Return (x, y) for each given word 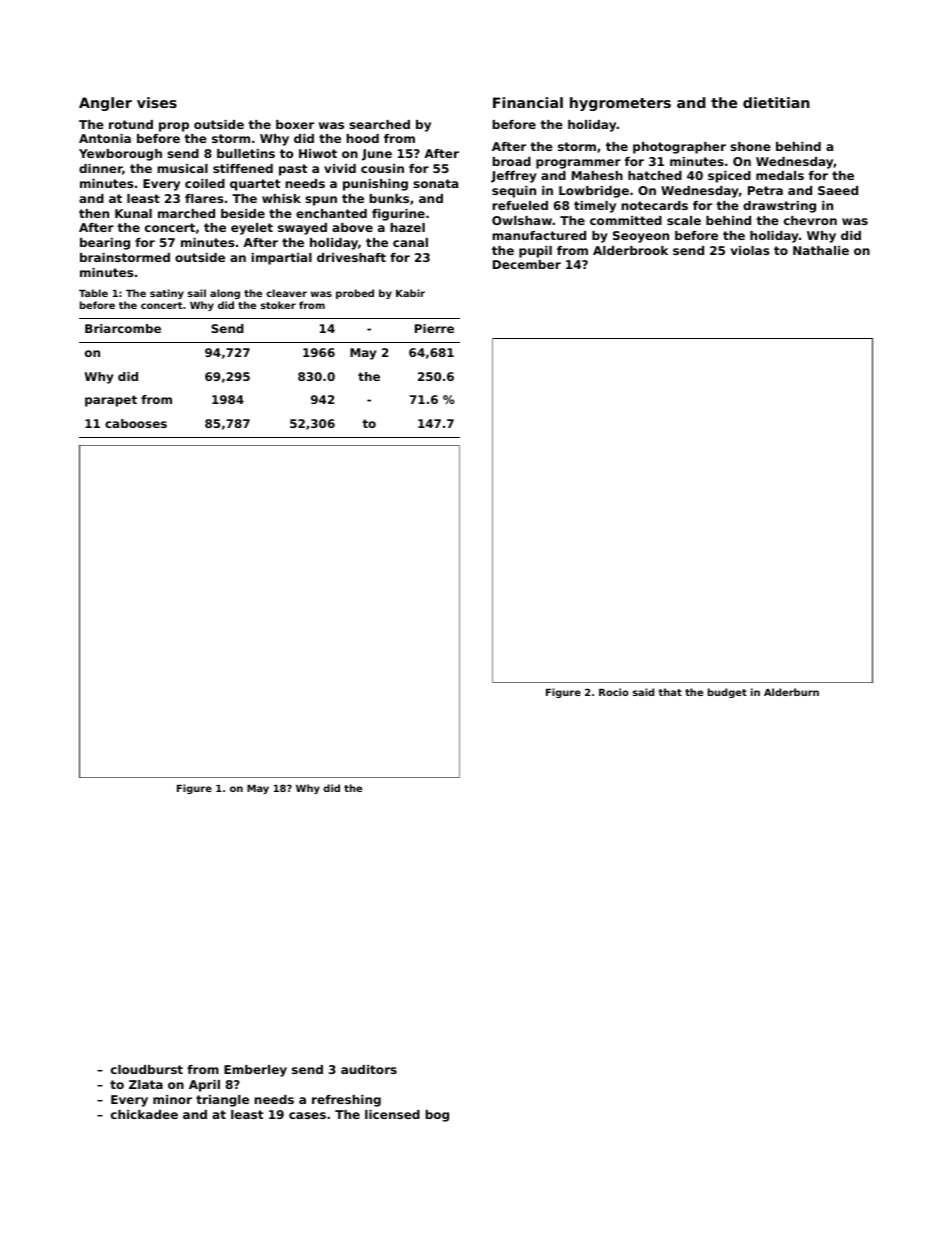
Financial (528, 102)
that (670, 692)
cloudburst (147, 1069)
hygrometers (620, 104)
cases (307, 1115)
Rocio (614, 692)
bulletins (246, 153)
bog (437, 1116)
